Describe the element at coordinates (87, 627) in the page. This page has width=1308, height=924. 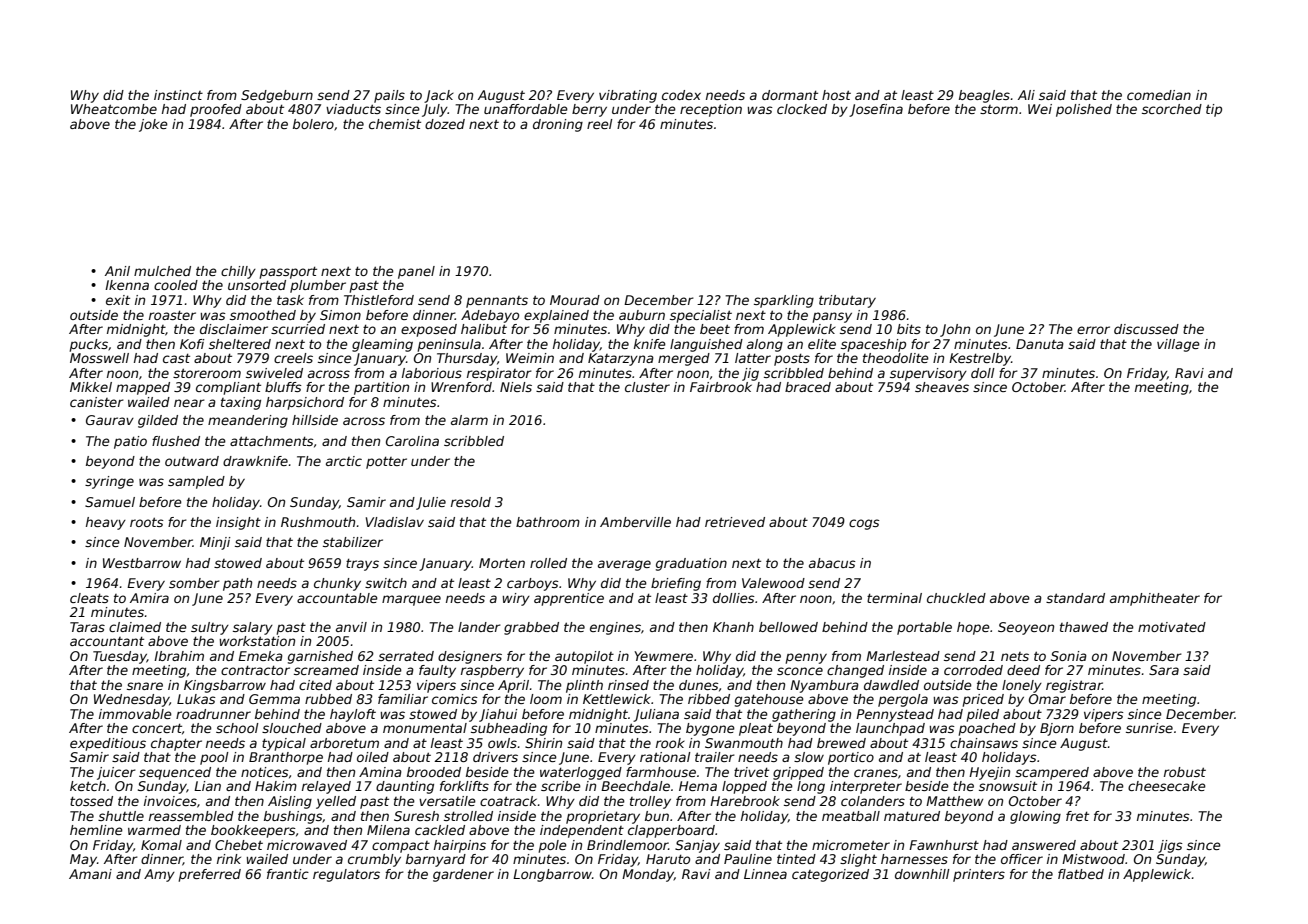
I see `Taras` at that location.
